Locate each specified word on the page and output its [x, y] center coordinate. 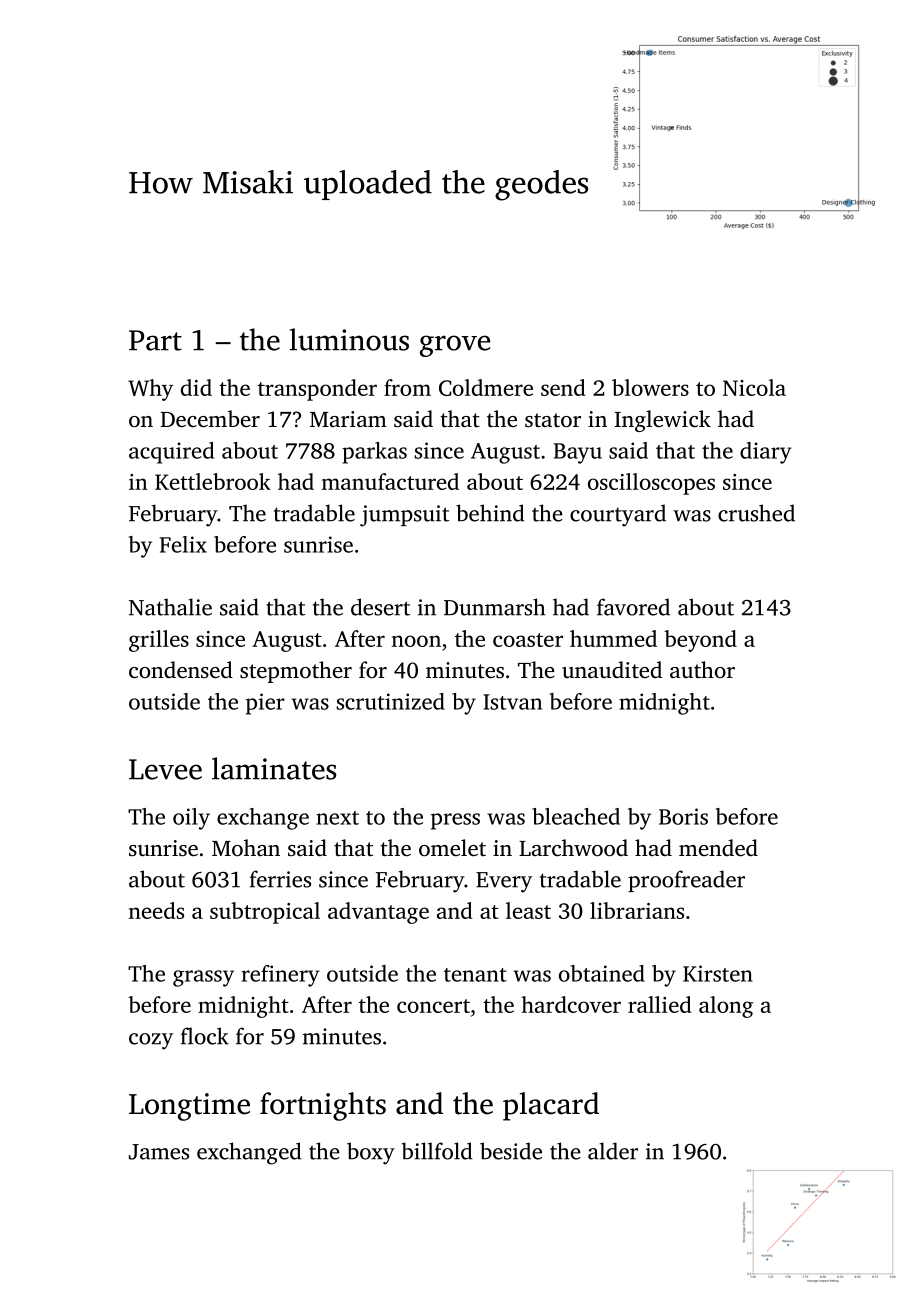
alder [613, 1151]
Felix [183, 544]
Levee [165, 769]
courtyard [618, 515]
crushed [756, 513]
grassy [203, 978]
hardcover [571, 1004]
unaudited [612, 669]
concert [433, 1006]
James [159, 1152]
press [455, 821]
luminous [349, 339]
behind [490, 513]
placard [551, 1106]
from [407, 387]
